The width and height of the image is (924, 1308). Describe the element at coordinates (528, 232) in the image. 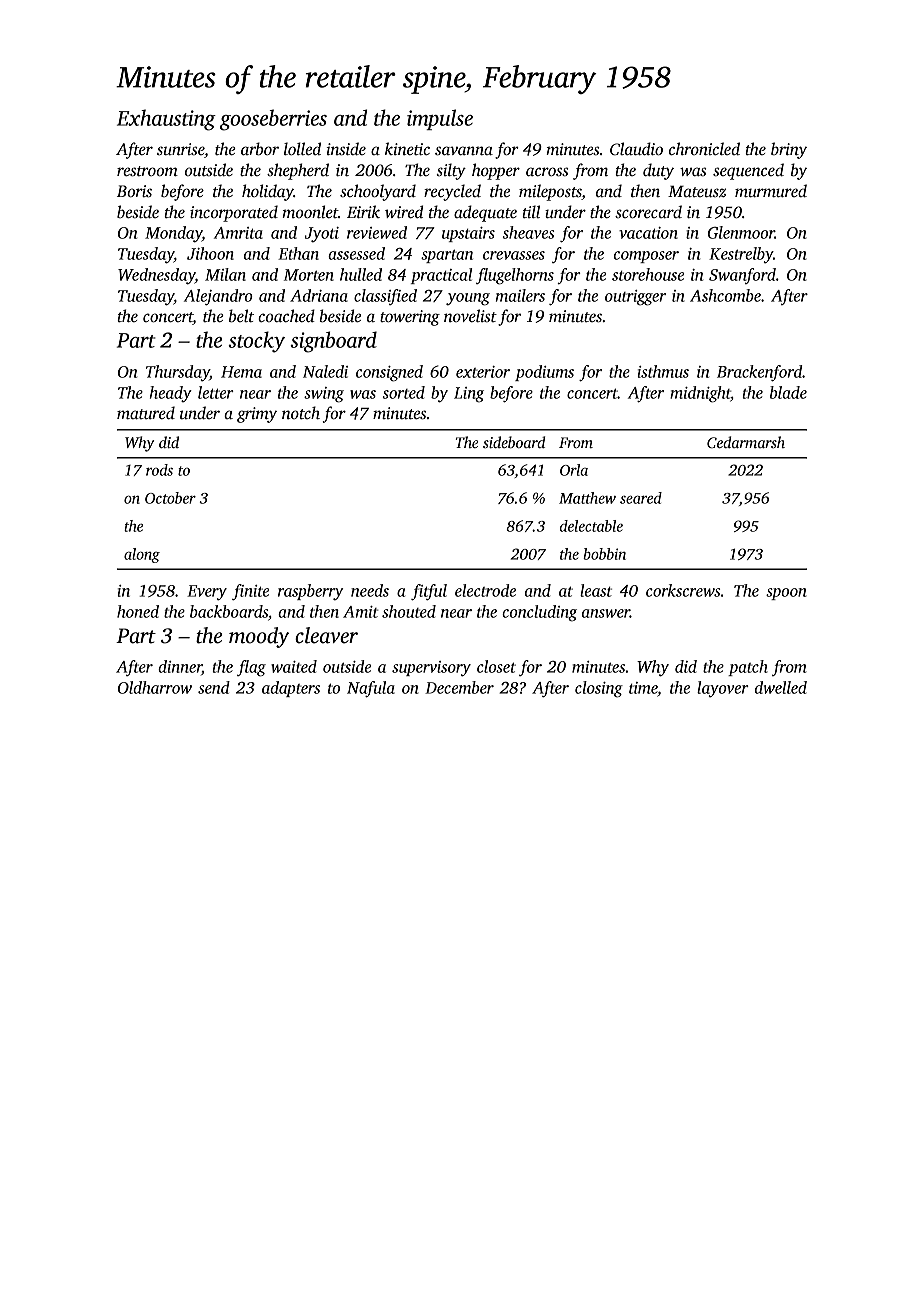

I see `sheaves` at that location.
